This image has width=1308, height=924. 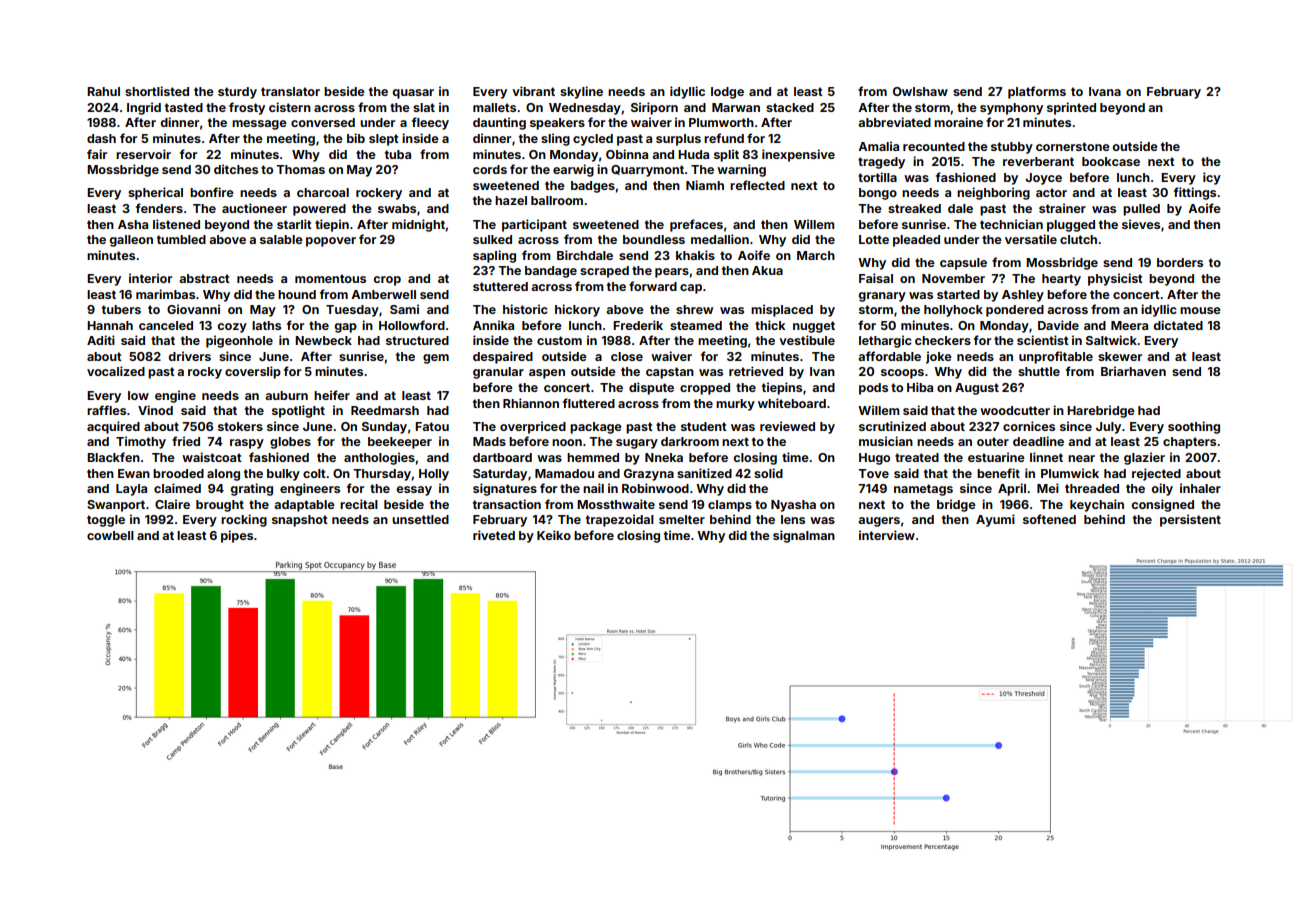 What do you see at coordinates (165, 294) in the image?
I see `marimbas` at bounding box center [165, 294].
